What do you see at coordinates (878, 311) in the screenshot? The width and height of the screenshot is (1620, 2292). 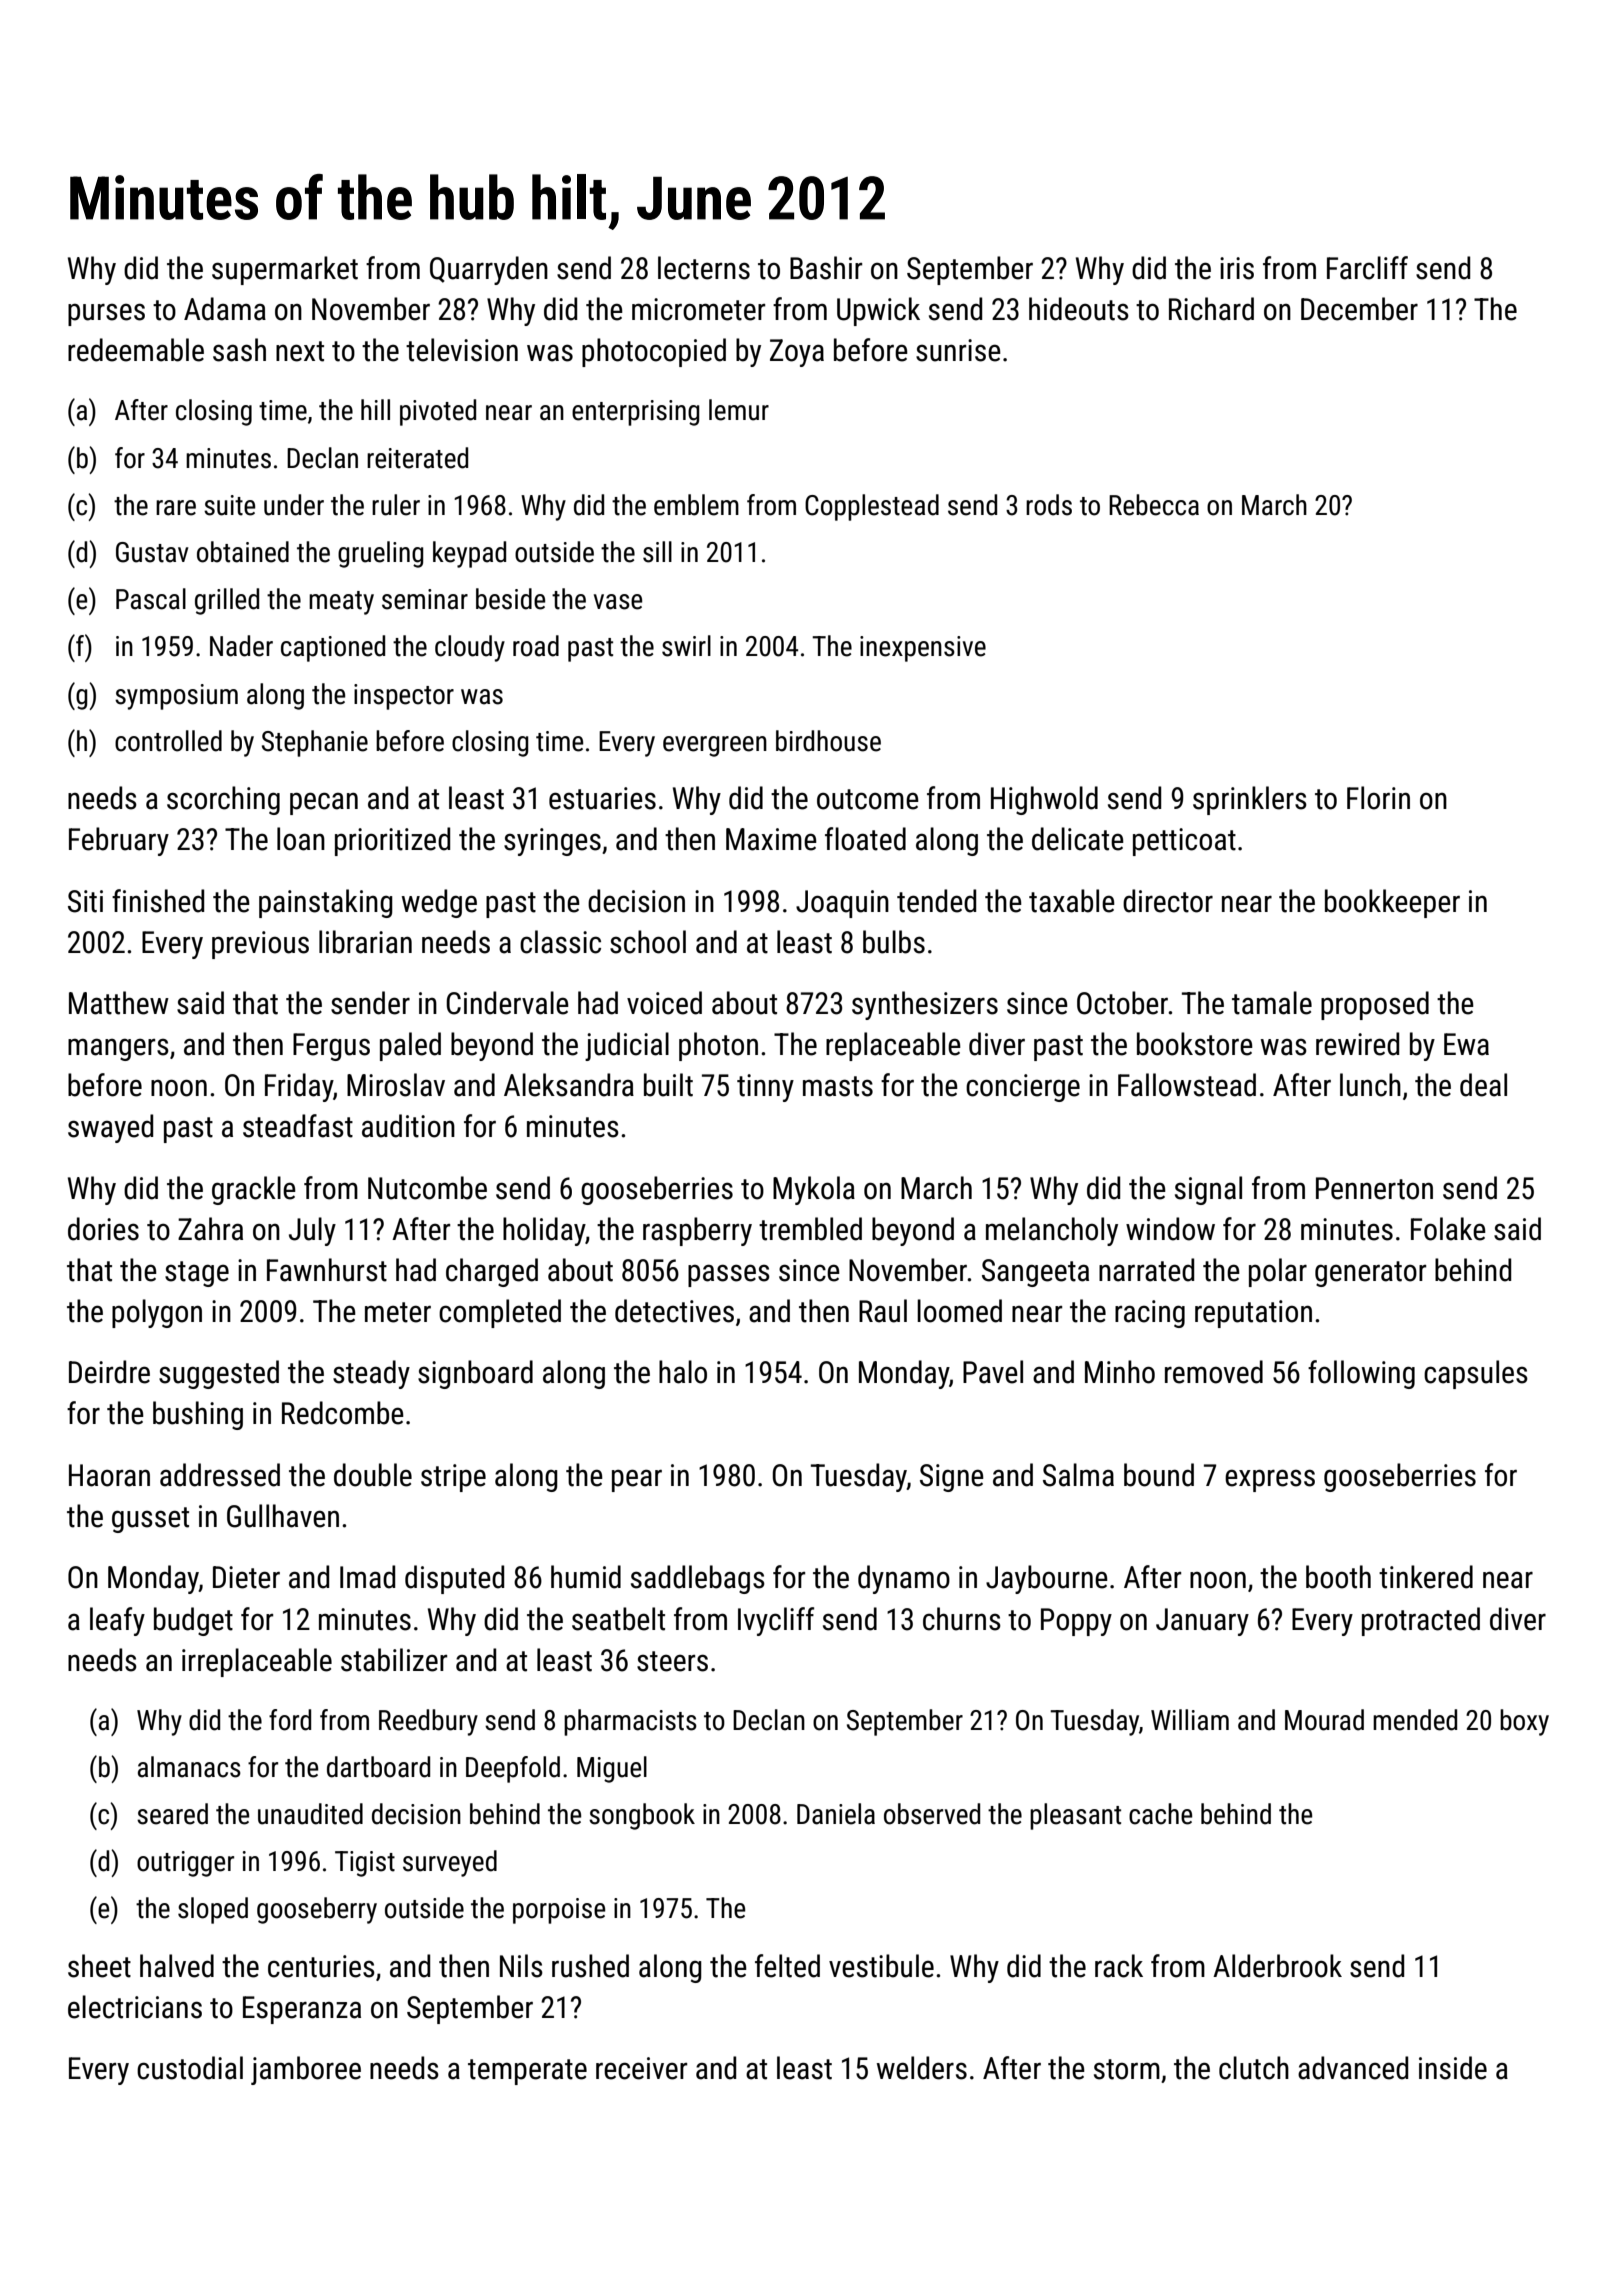 I see `Upwick` at bounding box center [878, 311].
